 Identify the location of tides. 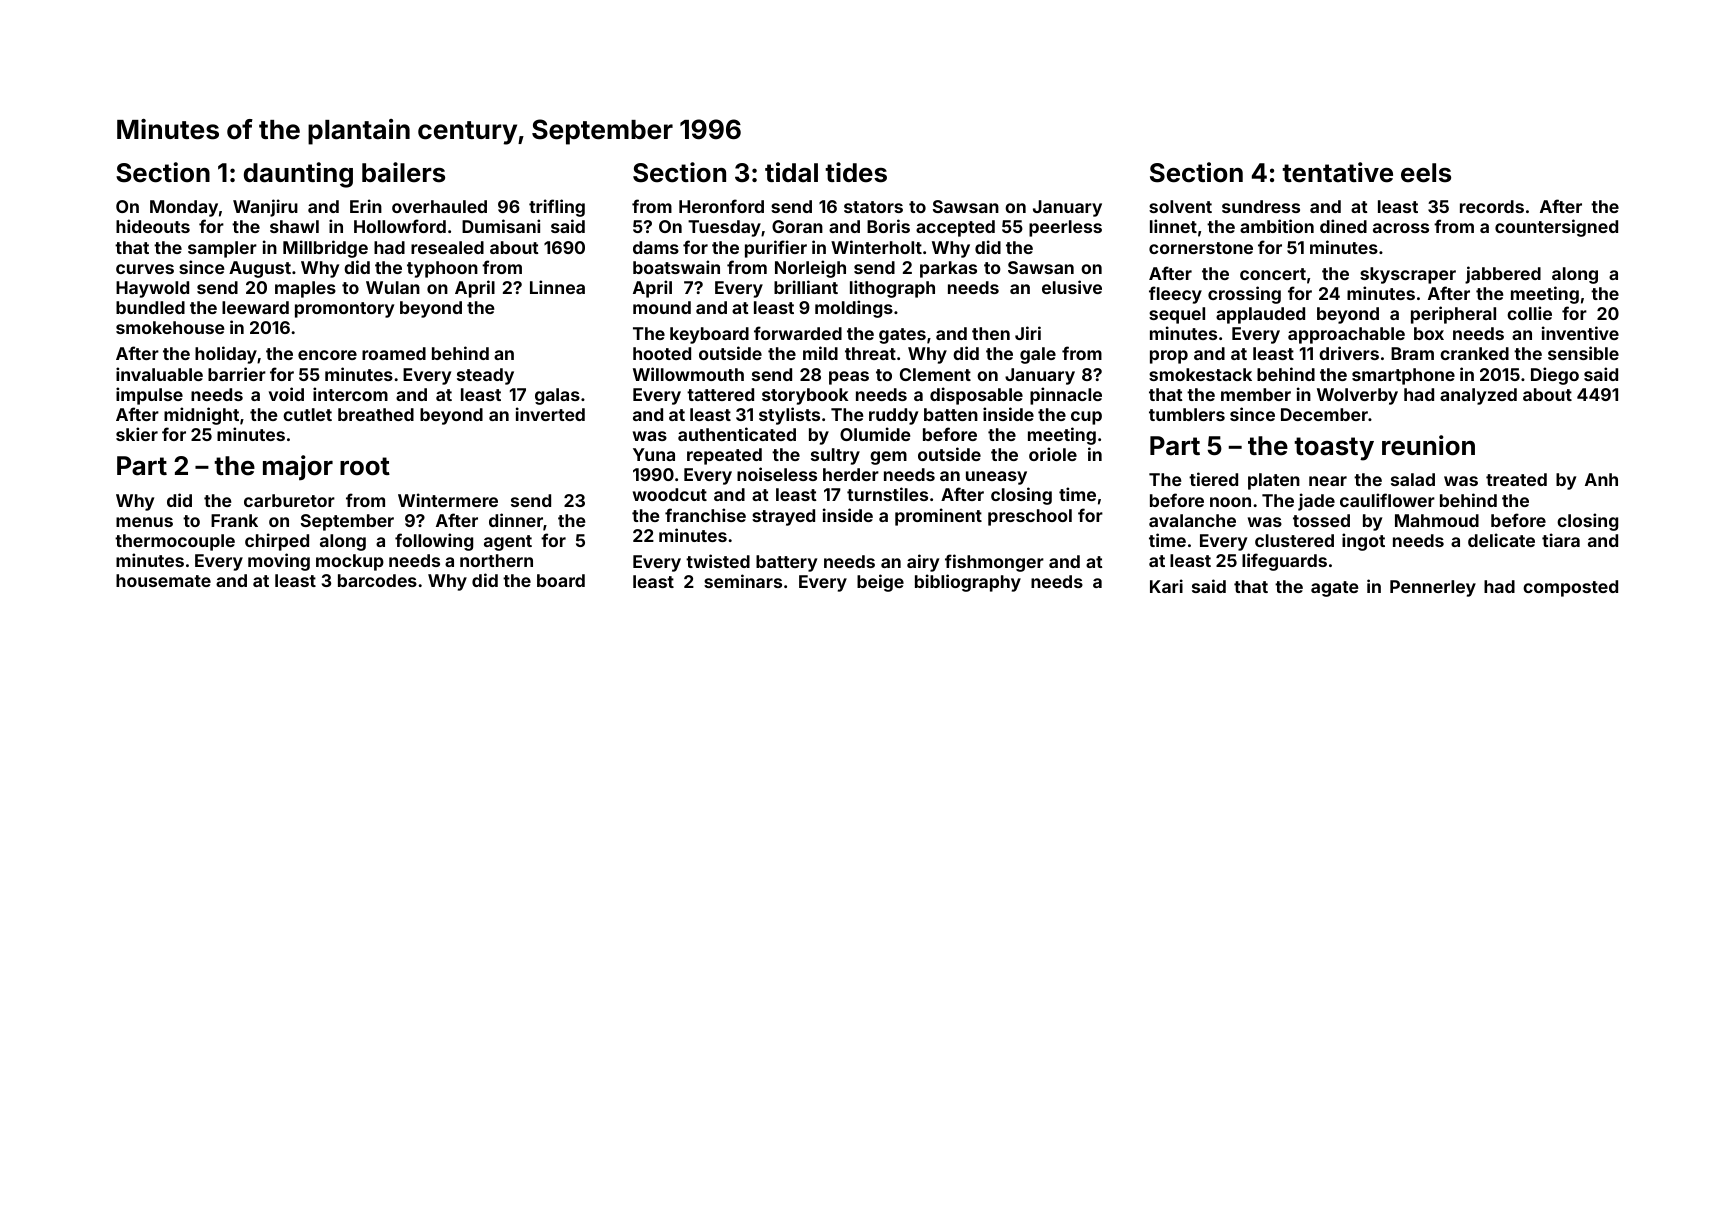
(856, 172).
